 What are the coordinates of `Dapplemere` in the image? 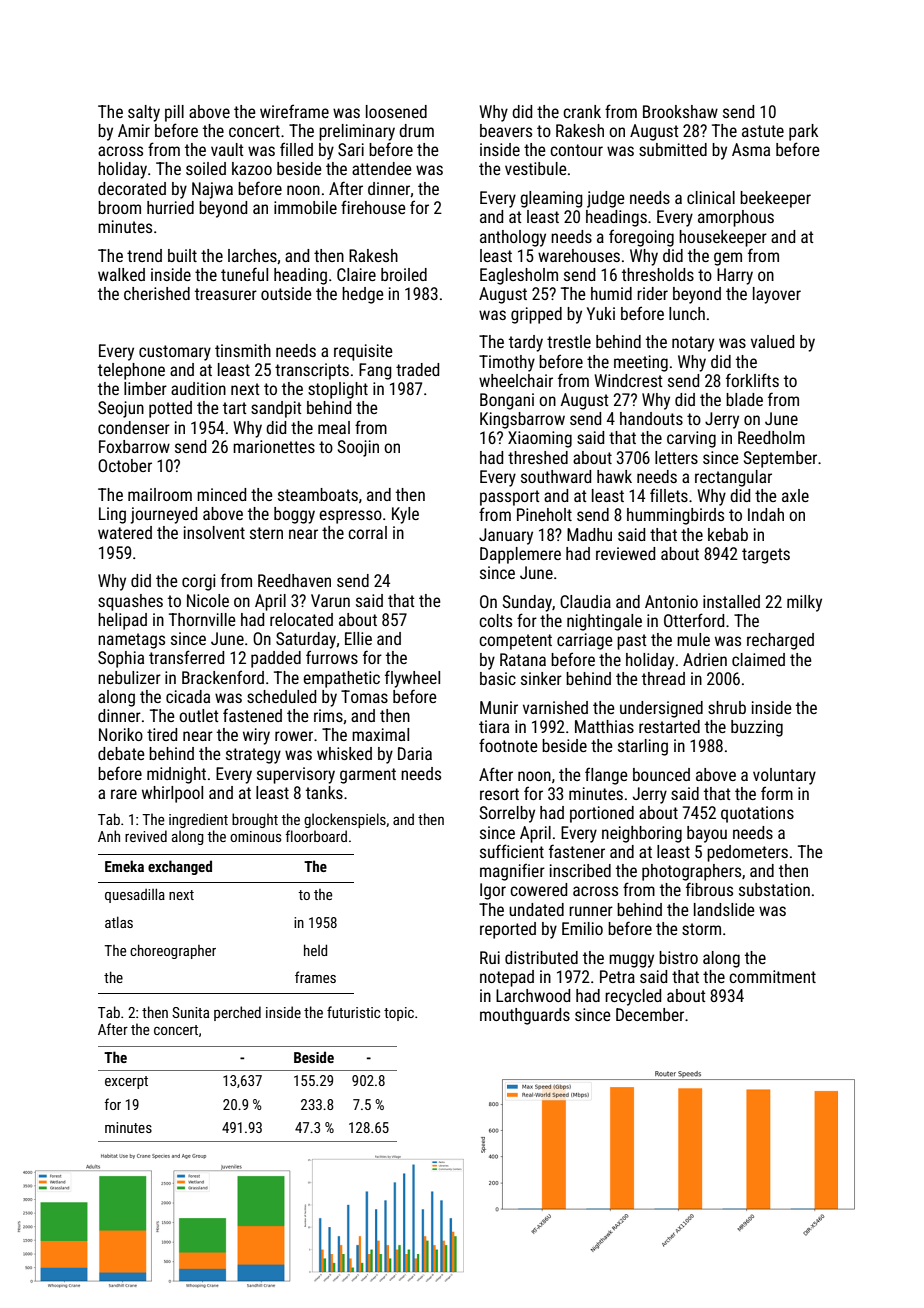 It's located at (520, 555).
